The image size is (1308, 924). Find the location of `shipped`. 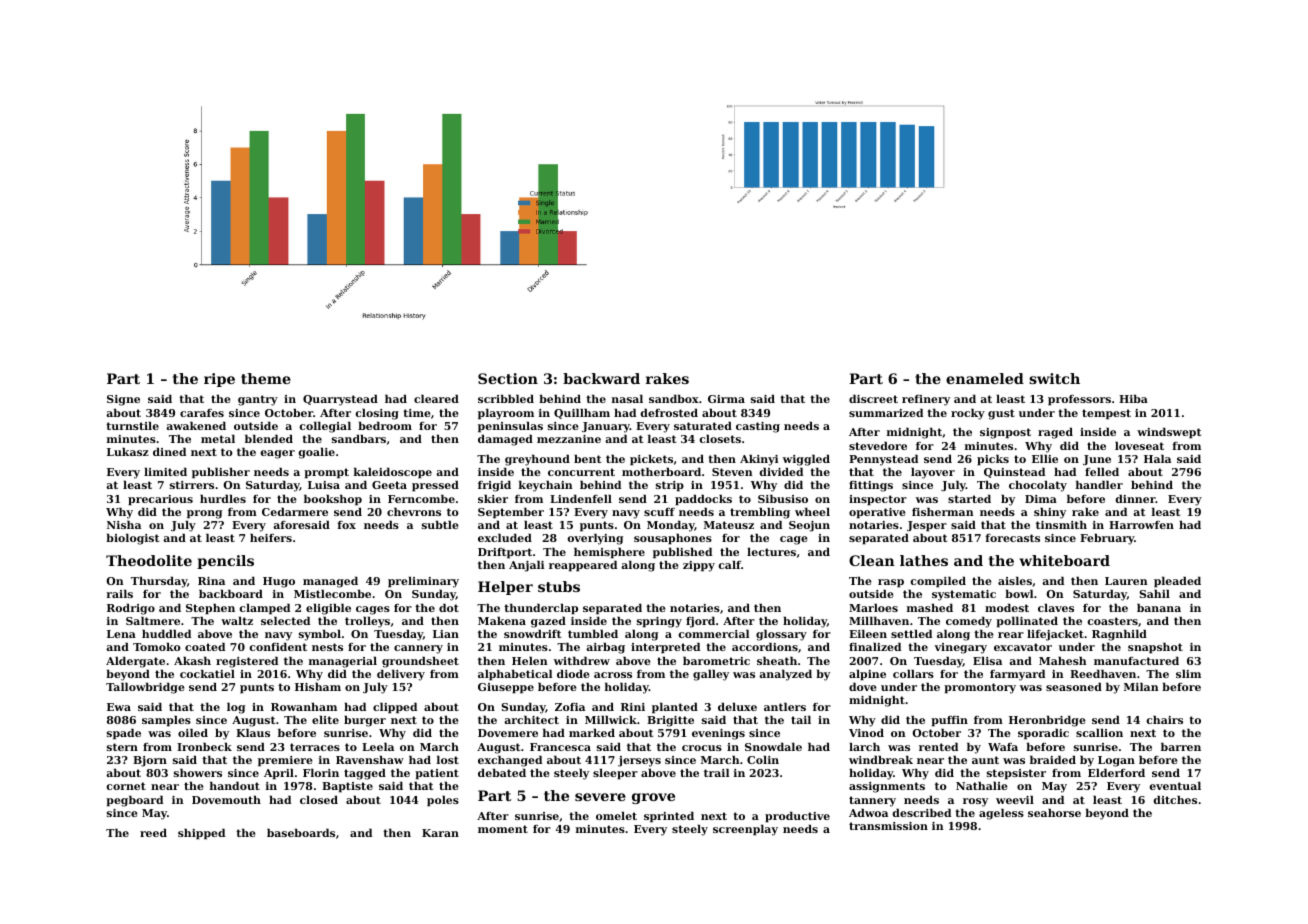

shipped is located at coordinates (201, 834).
